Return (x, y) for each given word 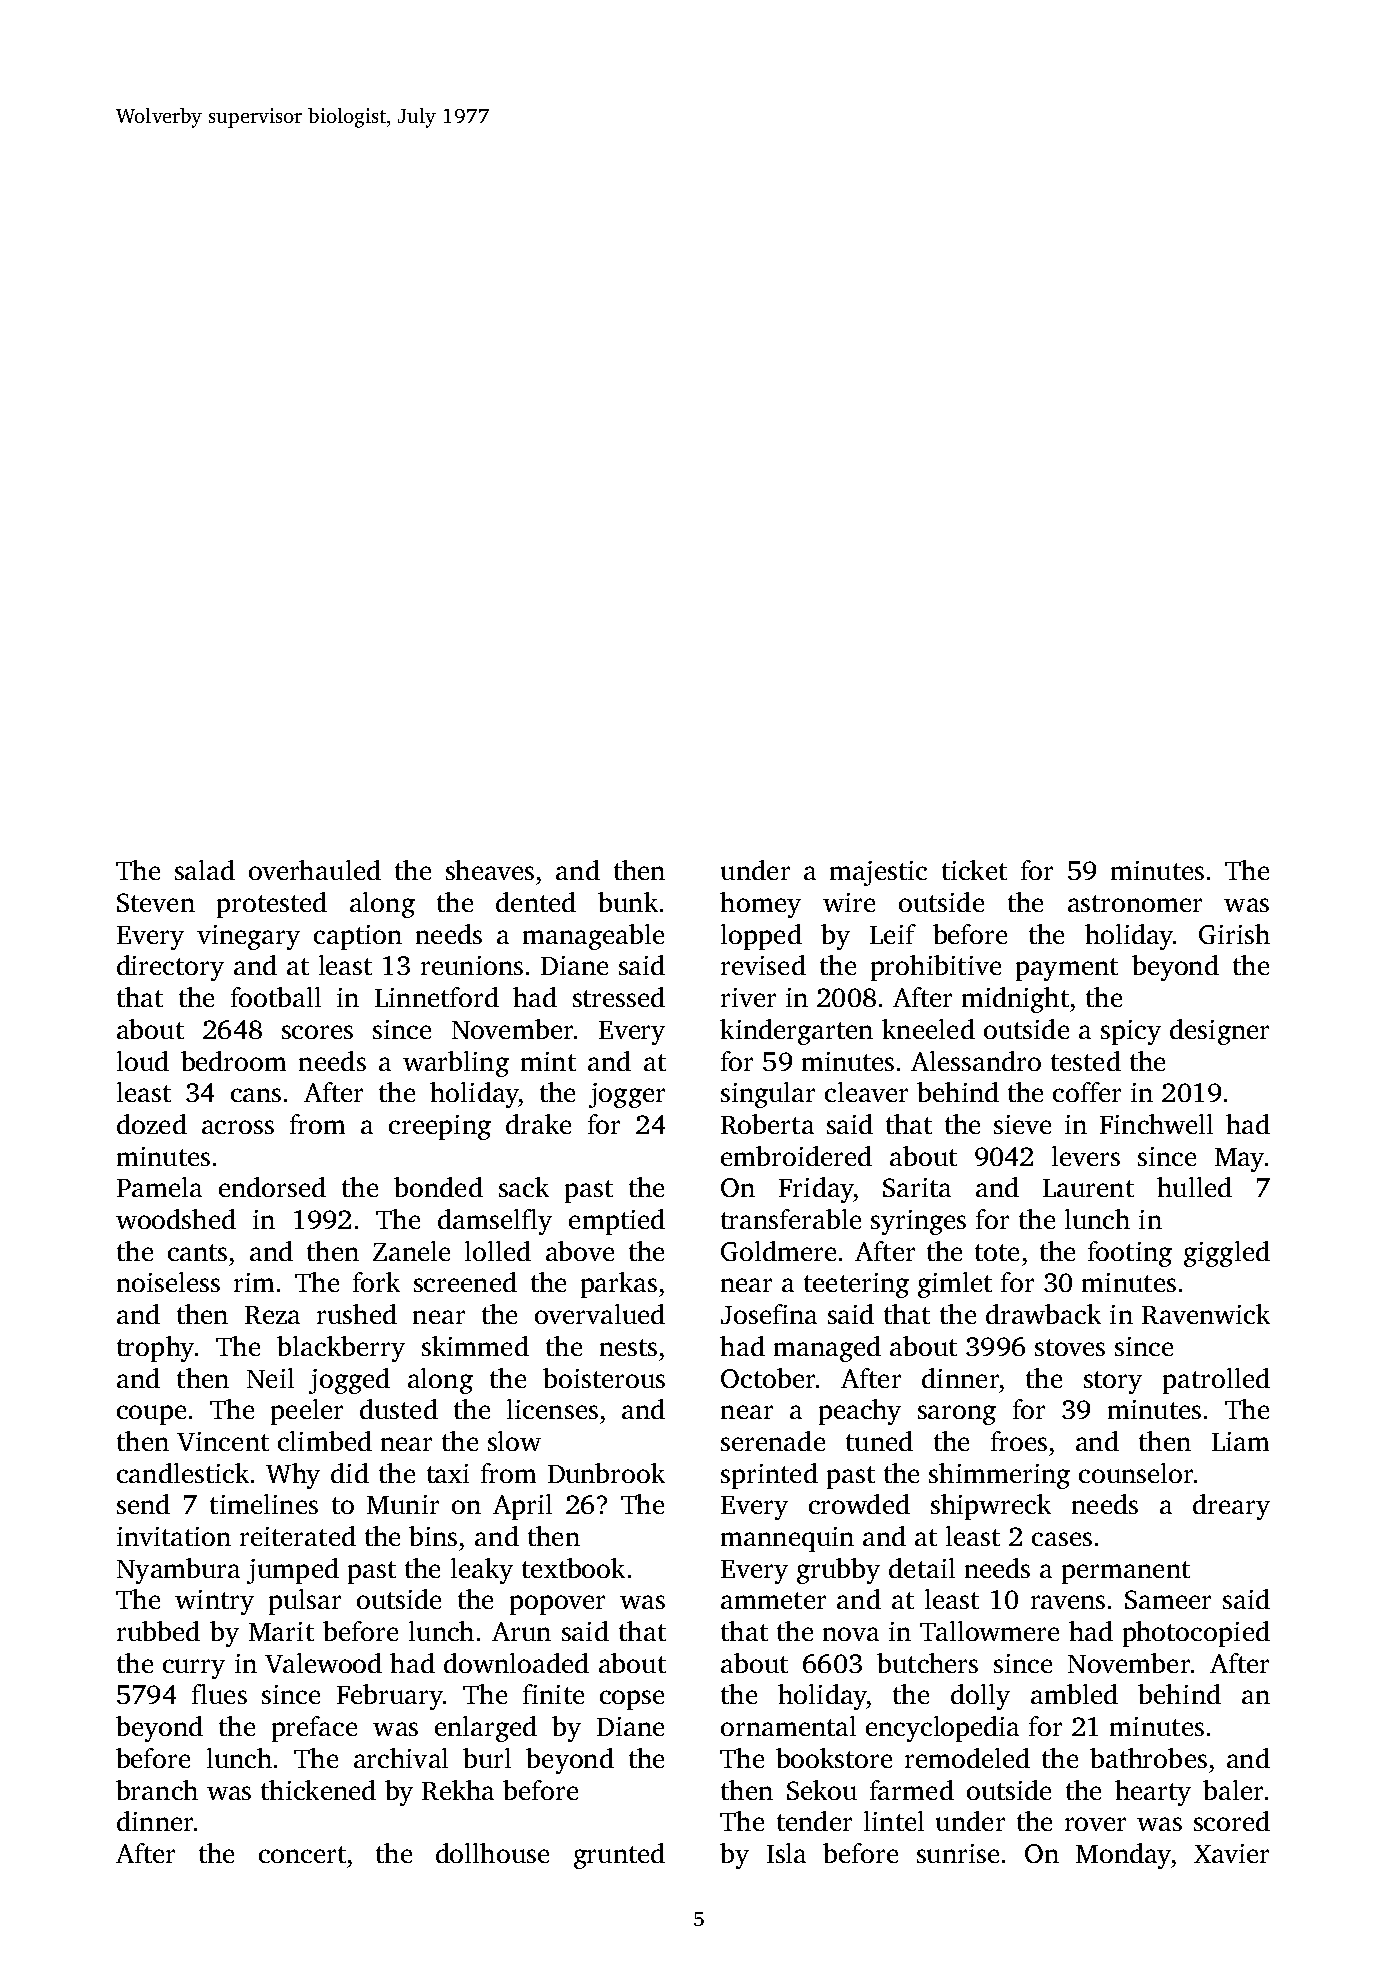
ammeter (773, 1600)
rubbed (158, 1631)
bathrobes (1148, 1758)
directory (170, 968)
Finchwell (1156, 1124)
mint (548, 1061)
